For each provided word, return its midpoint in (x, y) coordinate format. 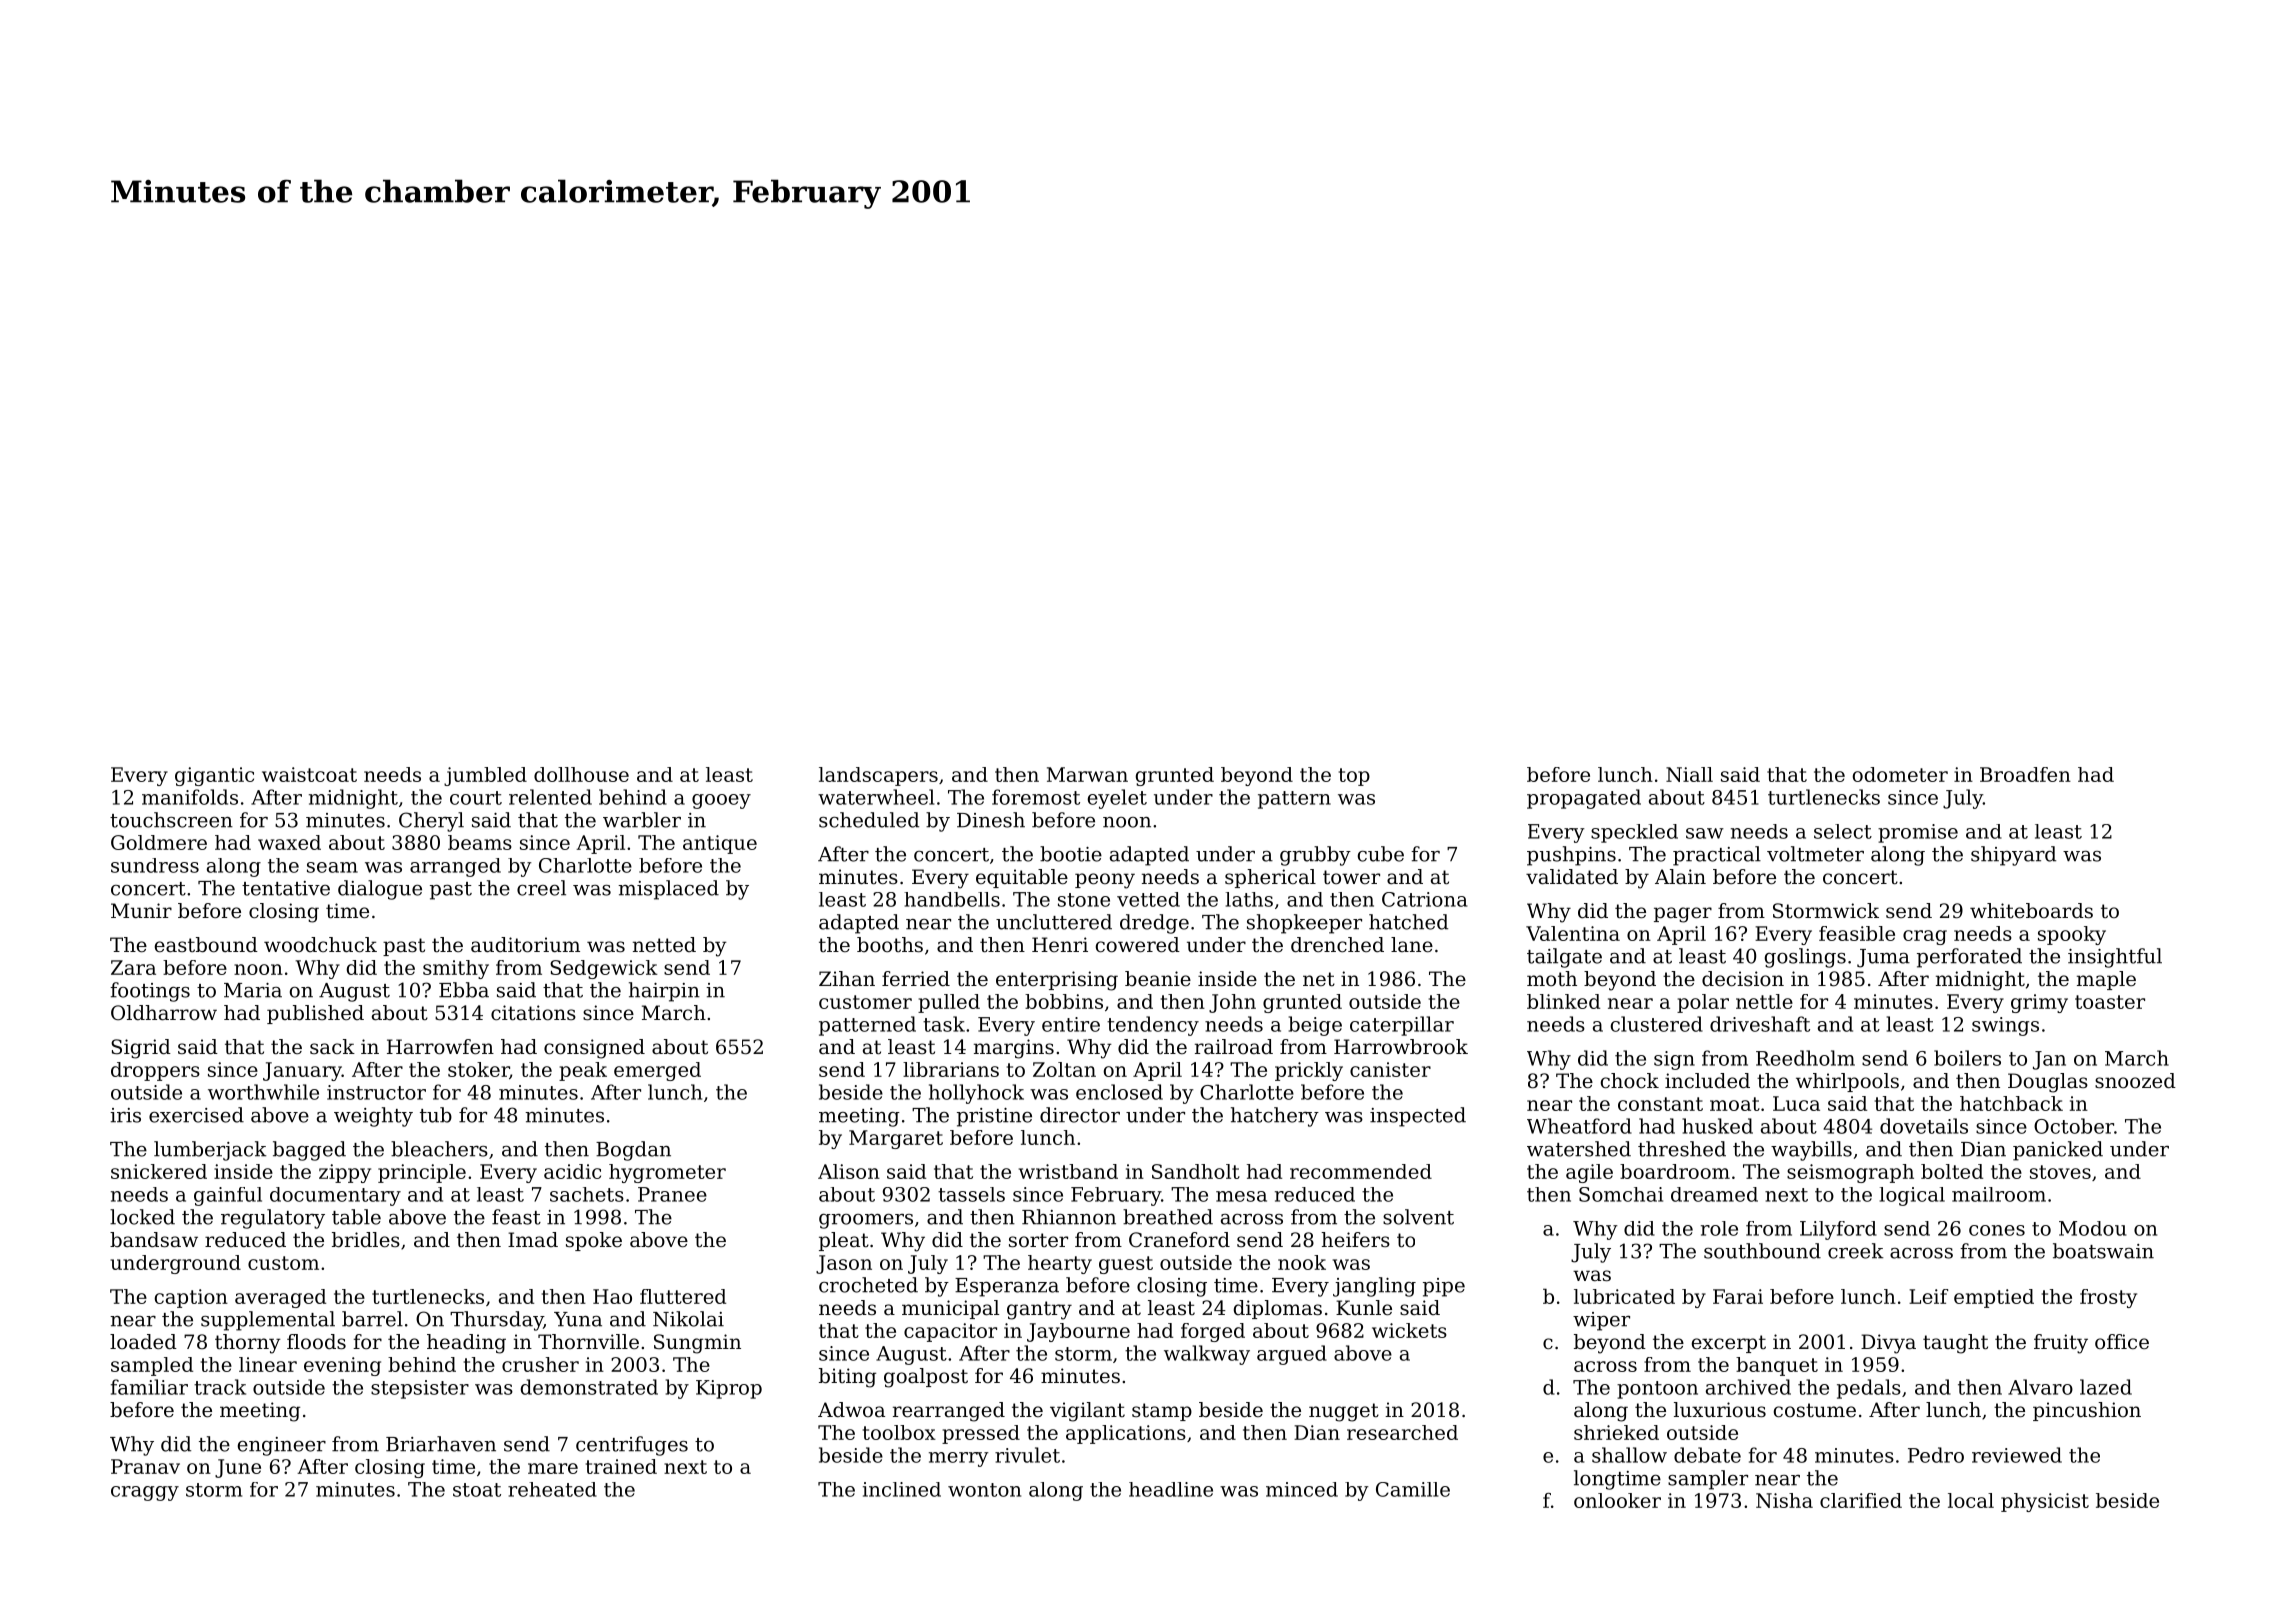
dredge (1154, 924)
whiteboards (2031, 911)
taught (1955, 1344)
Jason (844, 1264)
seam (332, 867)
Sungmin (697, 1344)
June (238, 1468)
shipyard (2013, 856)
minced (1302, 1489)
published (315, 1014)
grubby (1315, 856)
